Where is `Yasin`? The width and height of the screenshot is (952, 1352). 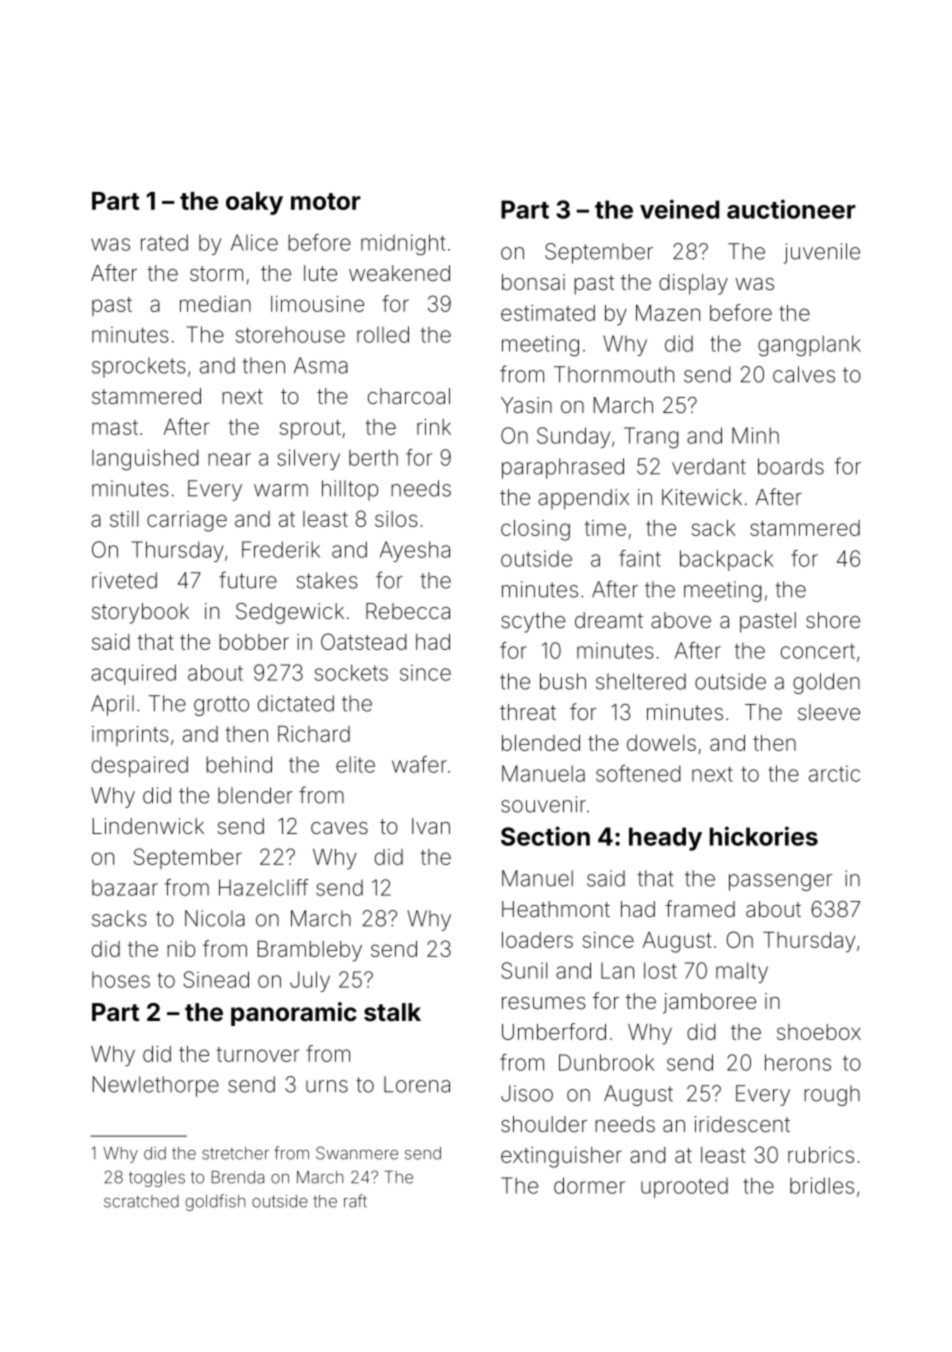 Yasin is located at coordinates (526, 405).
